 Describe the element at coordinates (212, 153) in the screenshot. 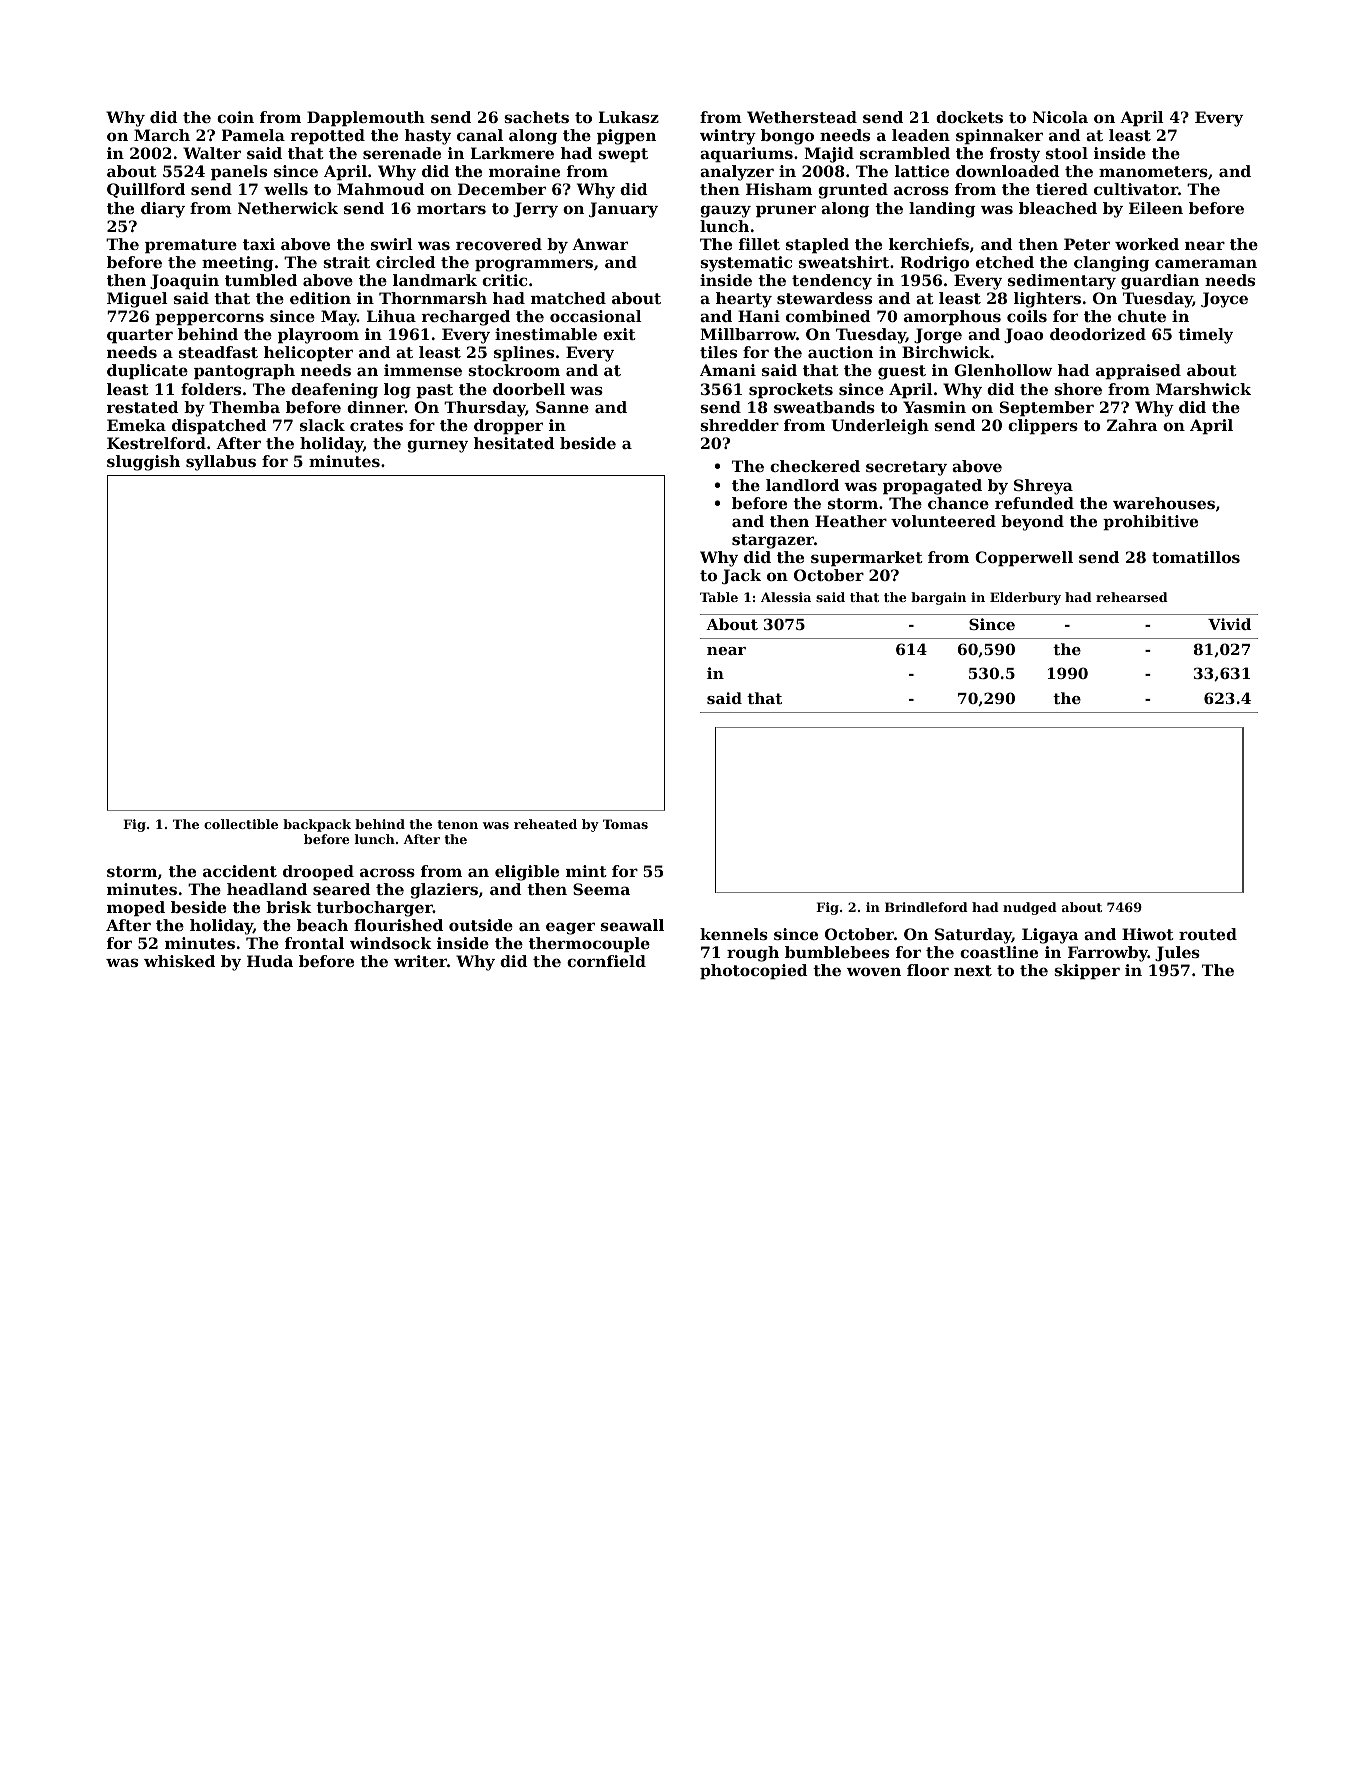

I see `Walter` at that location.
